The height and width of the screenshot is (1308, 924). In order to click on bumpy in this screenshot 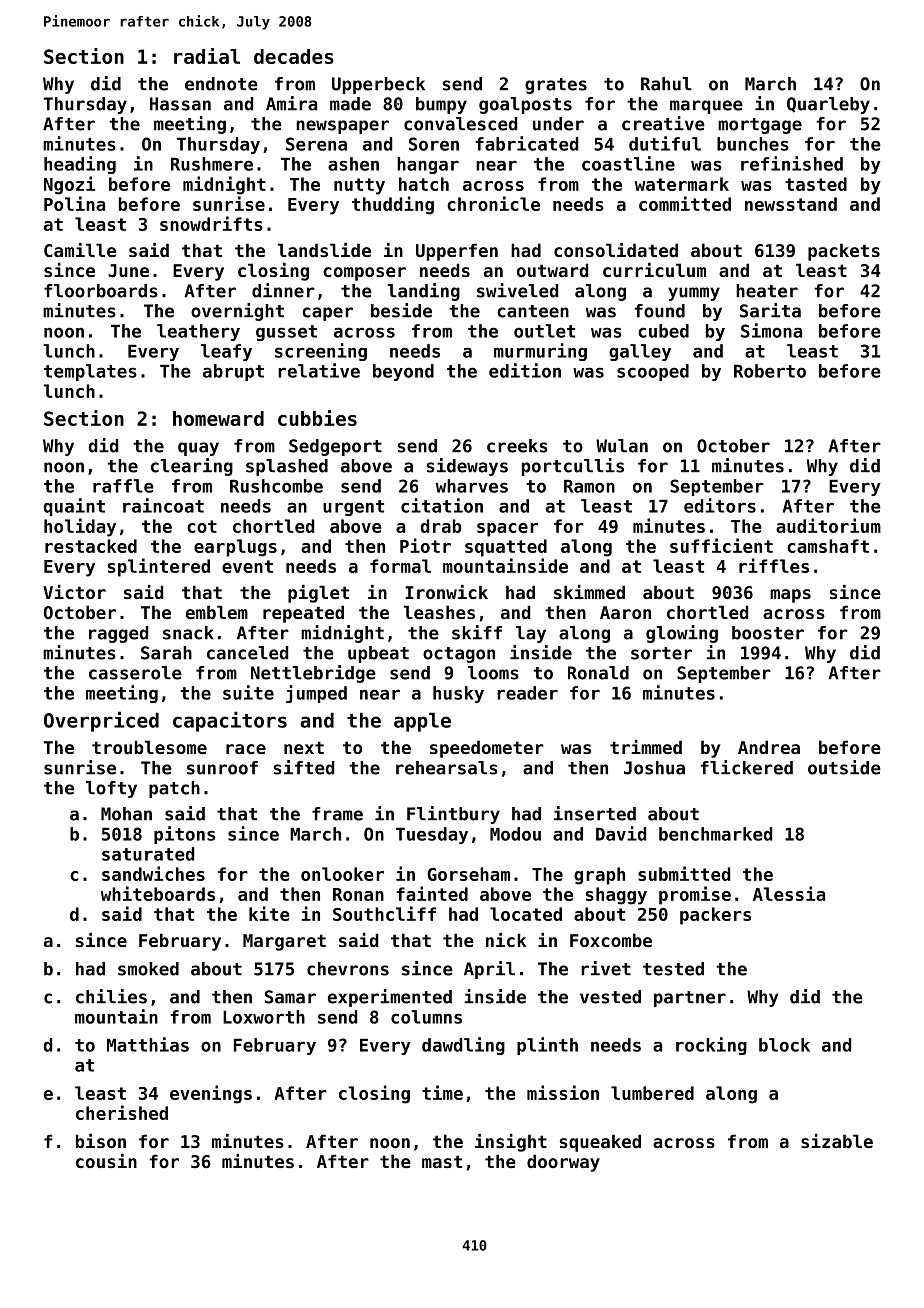, I will do `click(441, 105)`.
